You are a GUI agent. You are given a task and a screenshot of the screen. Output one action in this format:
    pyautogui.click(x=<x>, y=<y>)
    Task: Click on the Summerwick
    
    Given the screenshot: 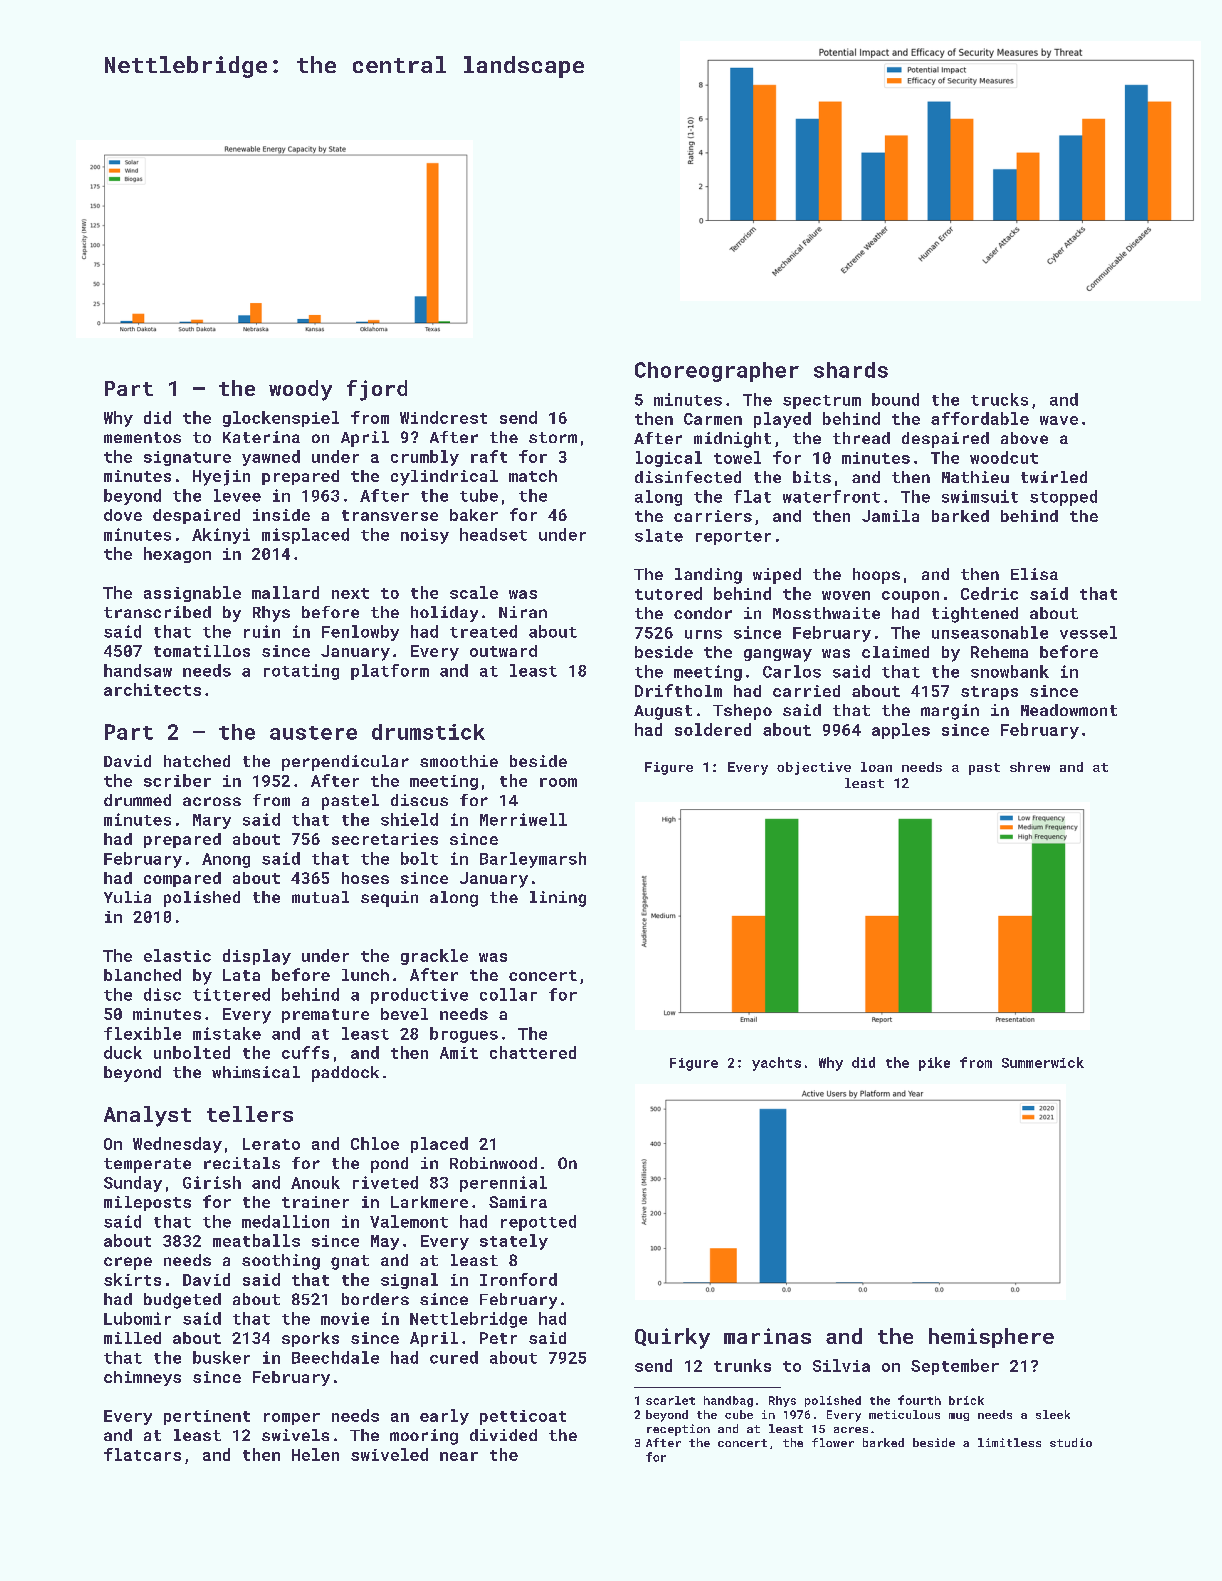 What is the action you would take?
    pyautogui.click(x=1043, y=1062)
